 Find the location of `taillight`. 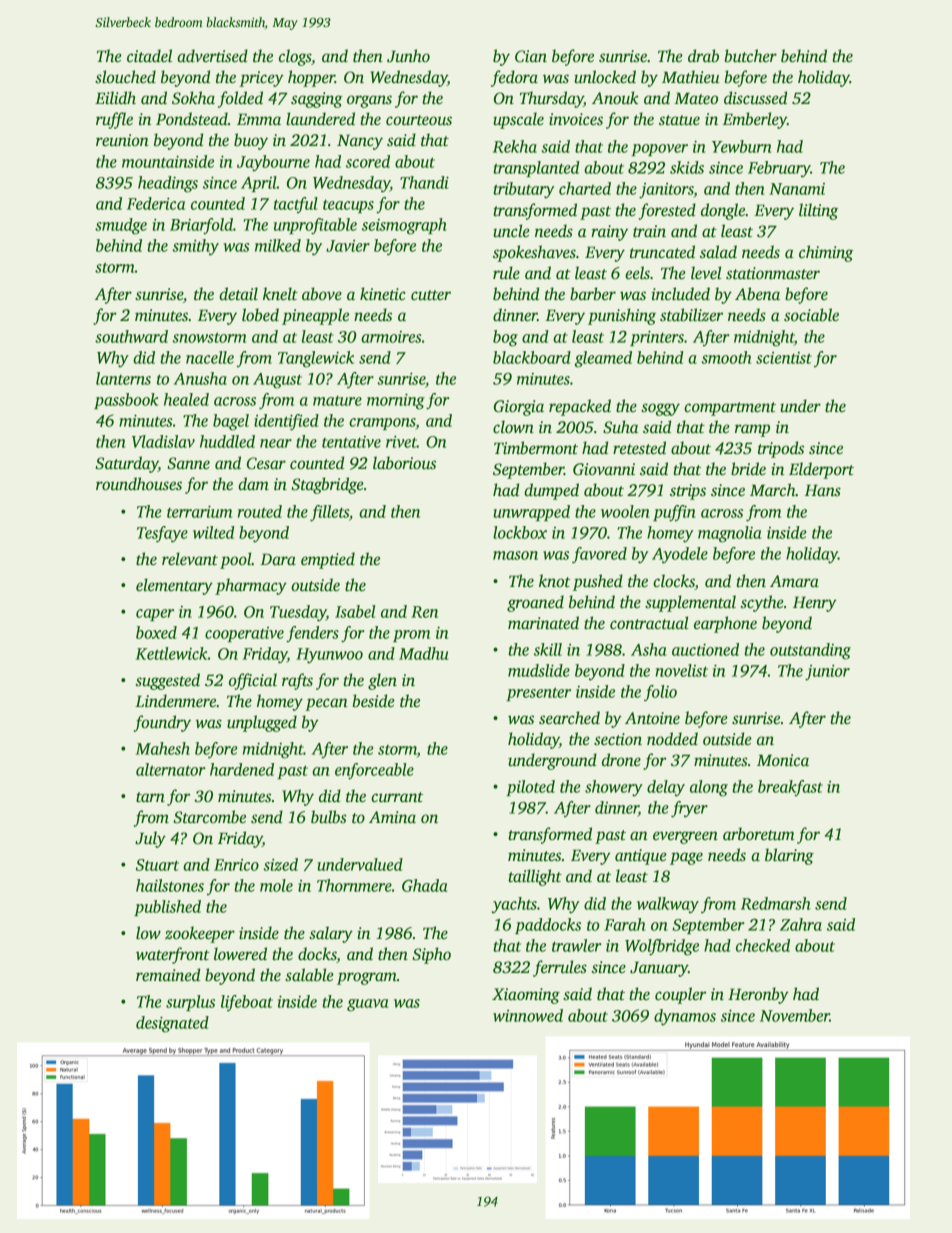

taillight is located at coordinates (535, 877).
